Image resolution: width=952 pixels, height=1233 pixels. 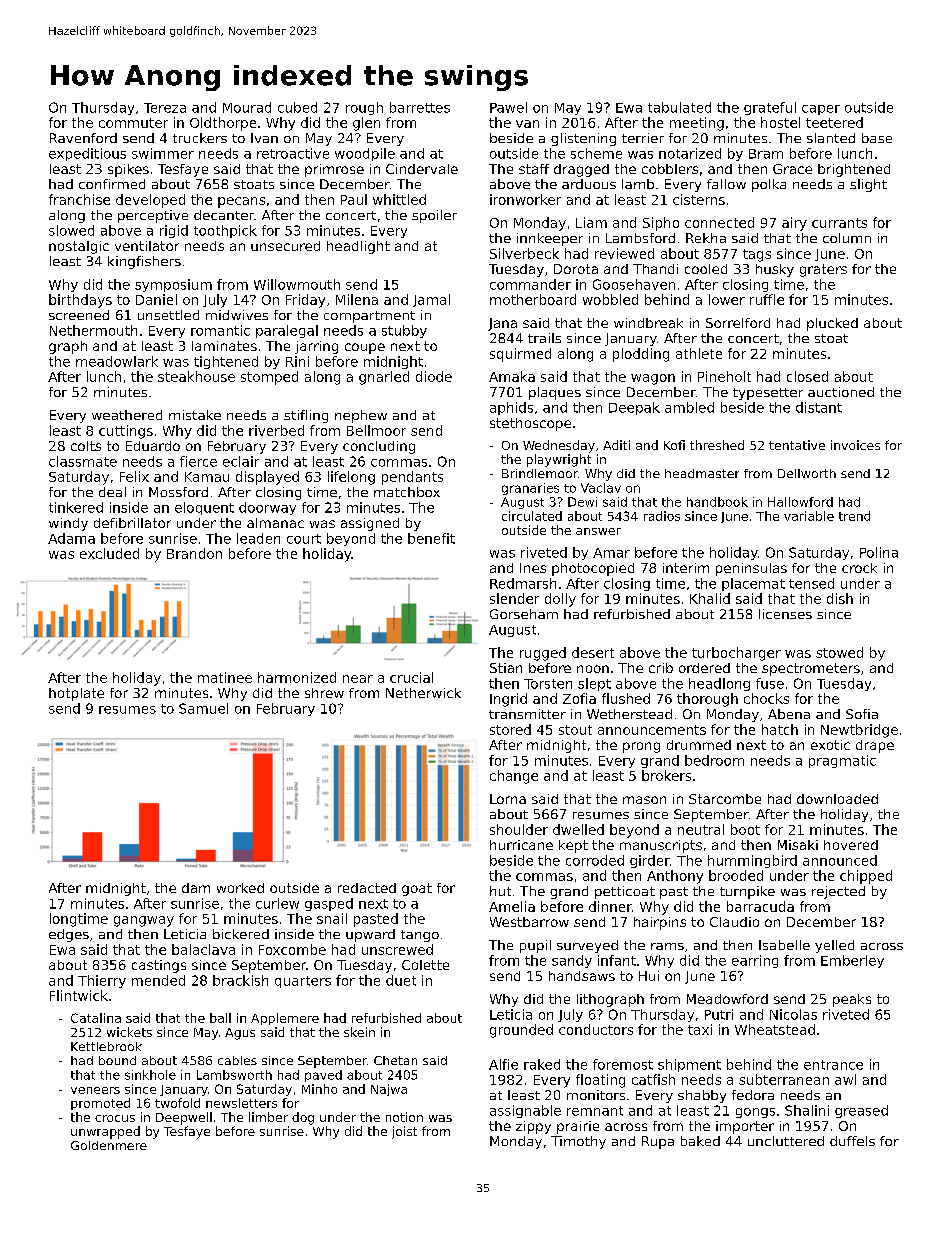 What do you see at coordinates (247, 107) in the screenshot?
I see `Mourad` at bounding box center [247, 107].
